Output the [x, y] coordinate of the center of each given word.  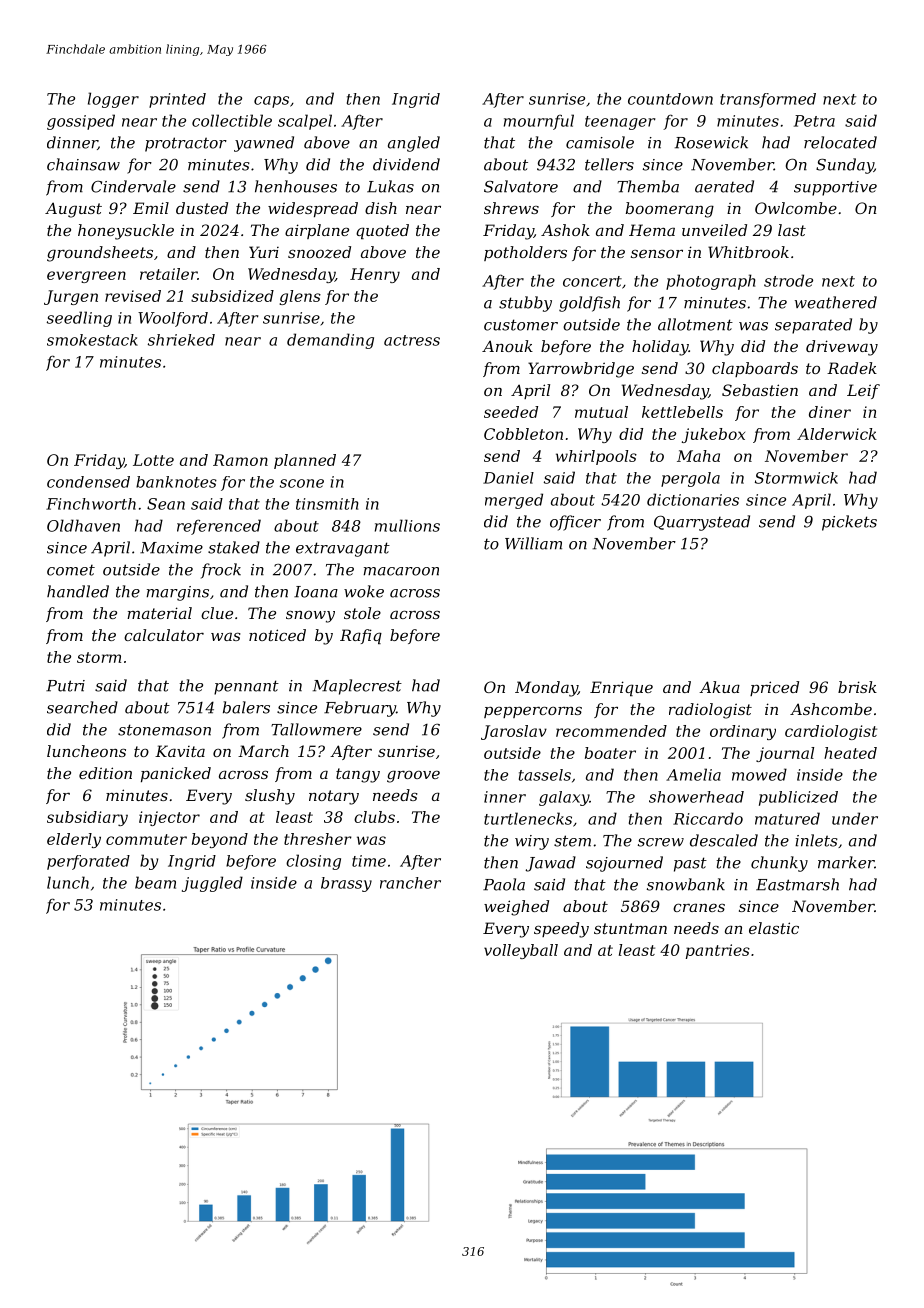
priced [774, 688]
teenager [620, 123]
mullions [407, 525]
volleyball [521, 951]
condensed [88, 482]
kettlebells [682, 412]
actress [412, 340]
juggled [212, 884]
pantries [718, 951]
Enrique [621, 688]
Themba [648, 186]
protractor [186, 144]
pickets [849, 523]
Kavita [180, 751]
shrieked [181, 340]
